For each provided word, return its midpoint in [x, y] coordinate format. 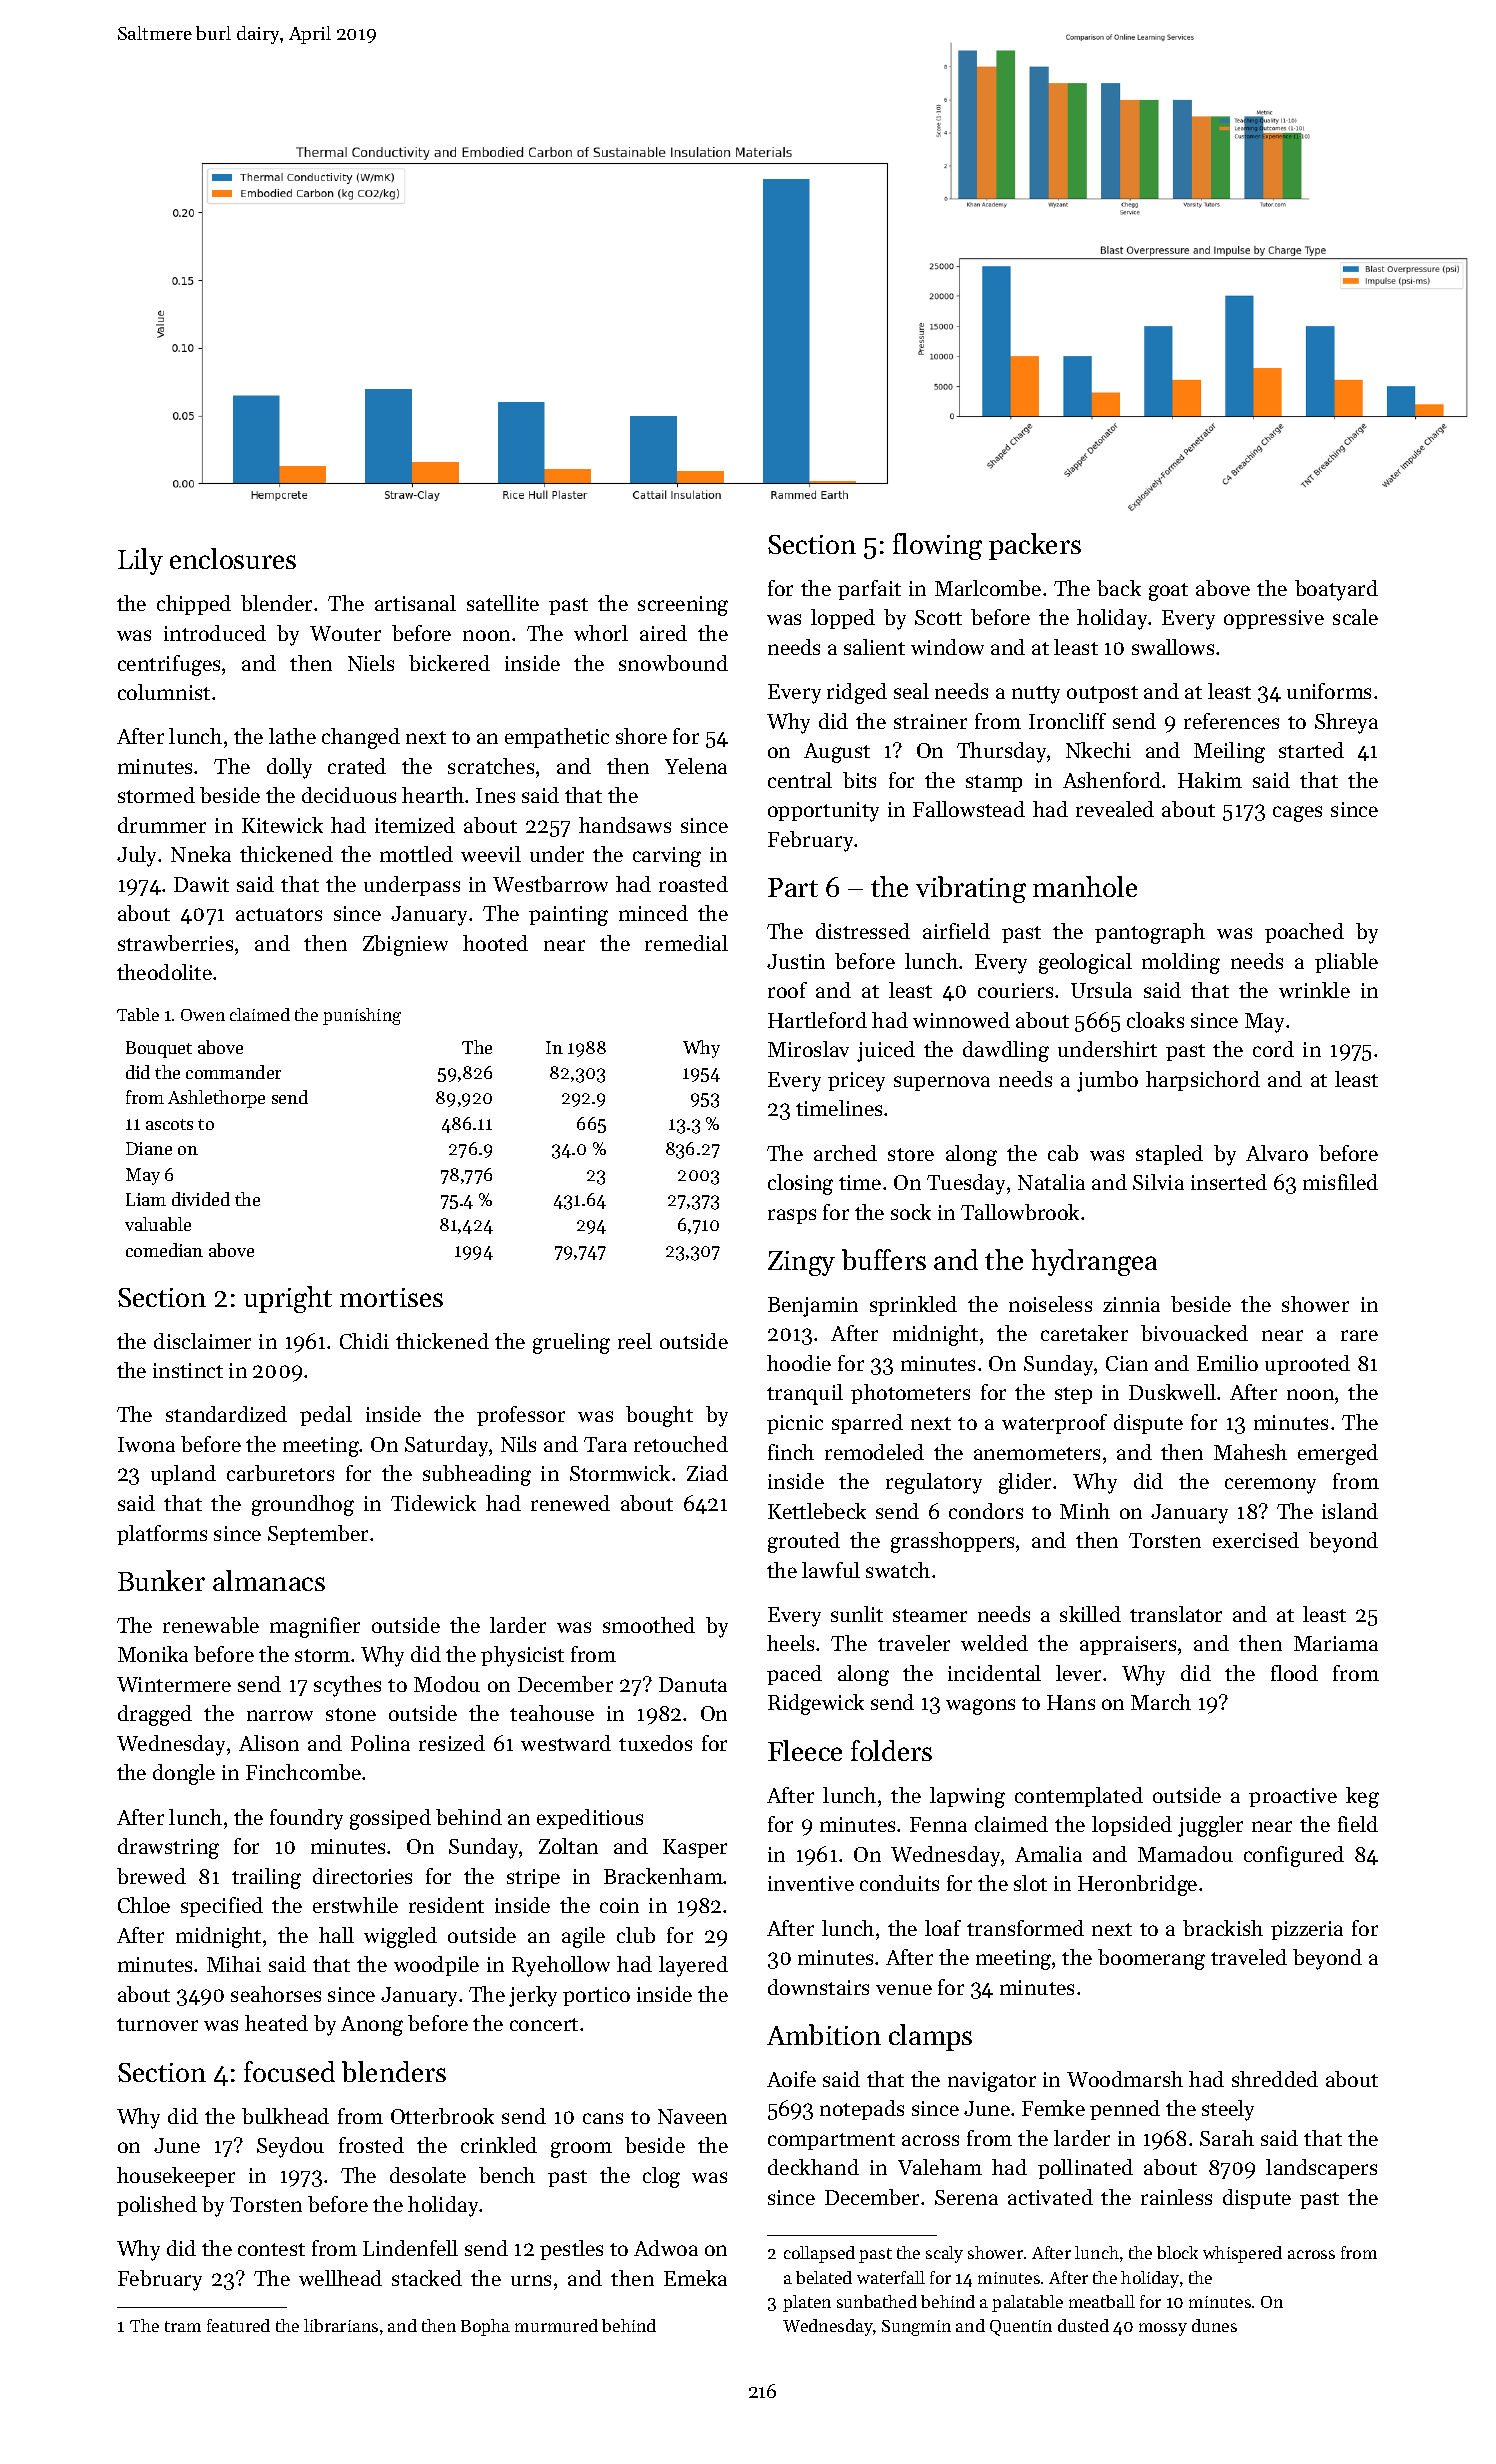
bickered [449, 663]
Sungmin [916, 2328]
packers [1035, 546]
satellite [503, 603]
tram [183, 2326]
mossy [1163, 2329]
